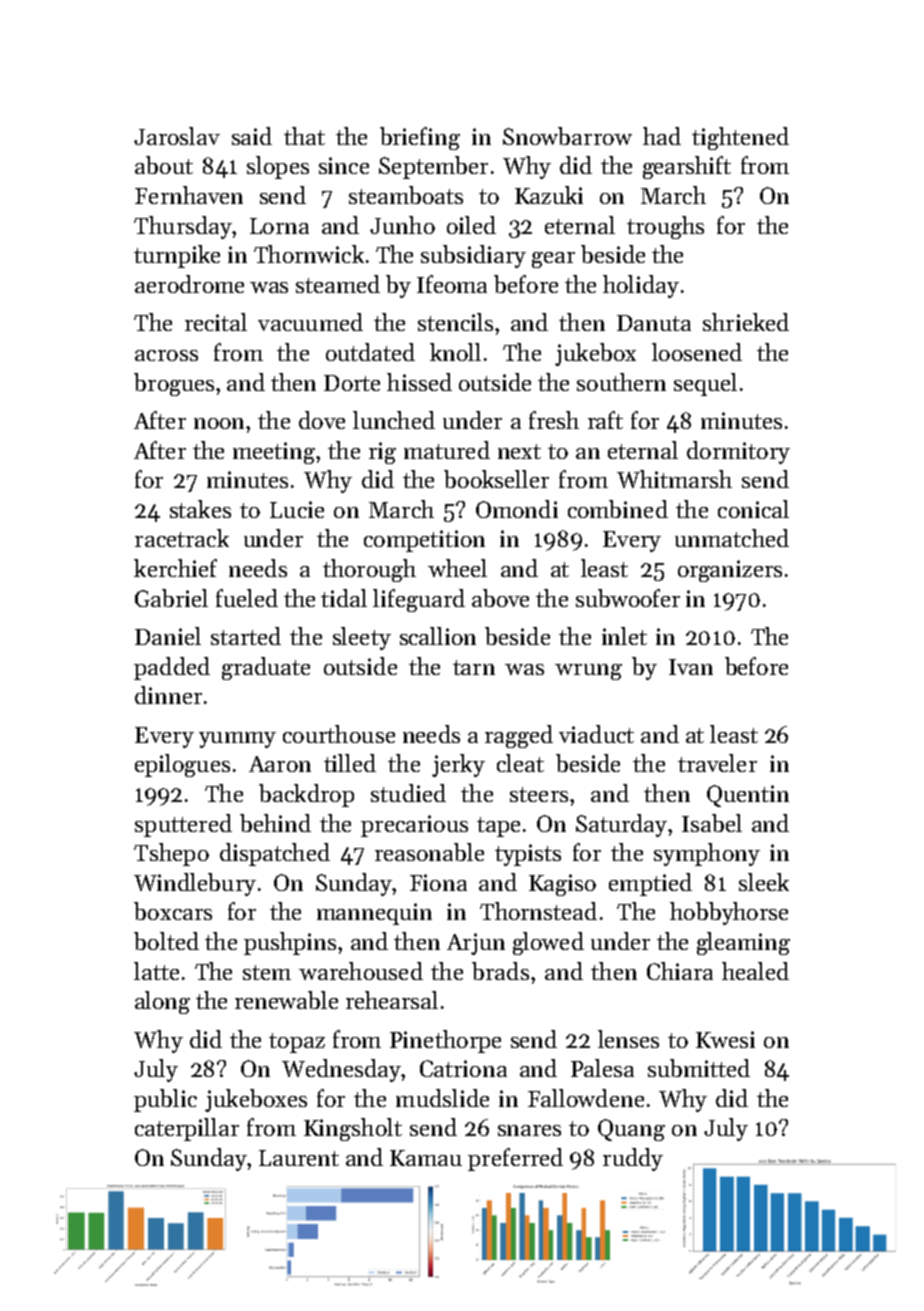  Describe the element at coordinates (730, 571) in the screenshot. I see `organizers` at that location.
